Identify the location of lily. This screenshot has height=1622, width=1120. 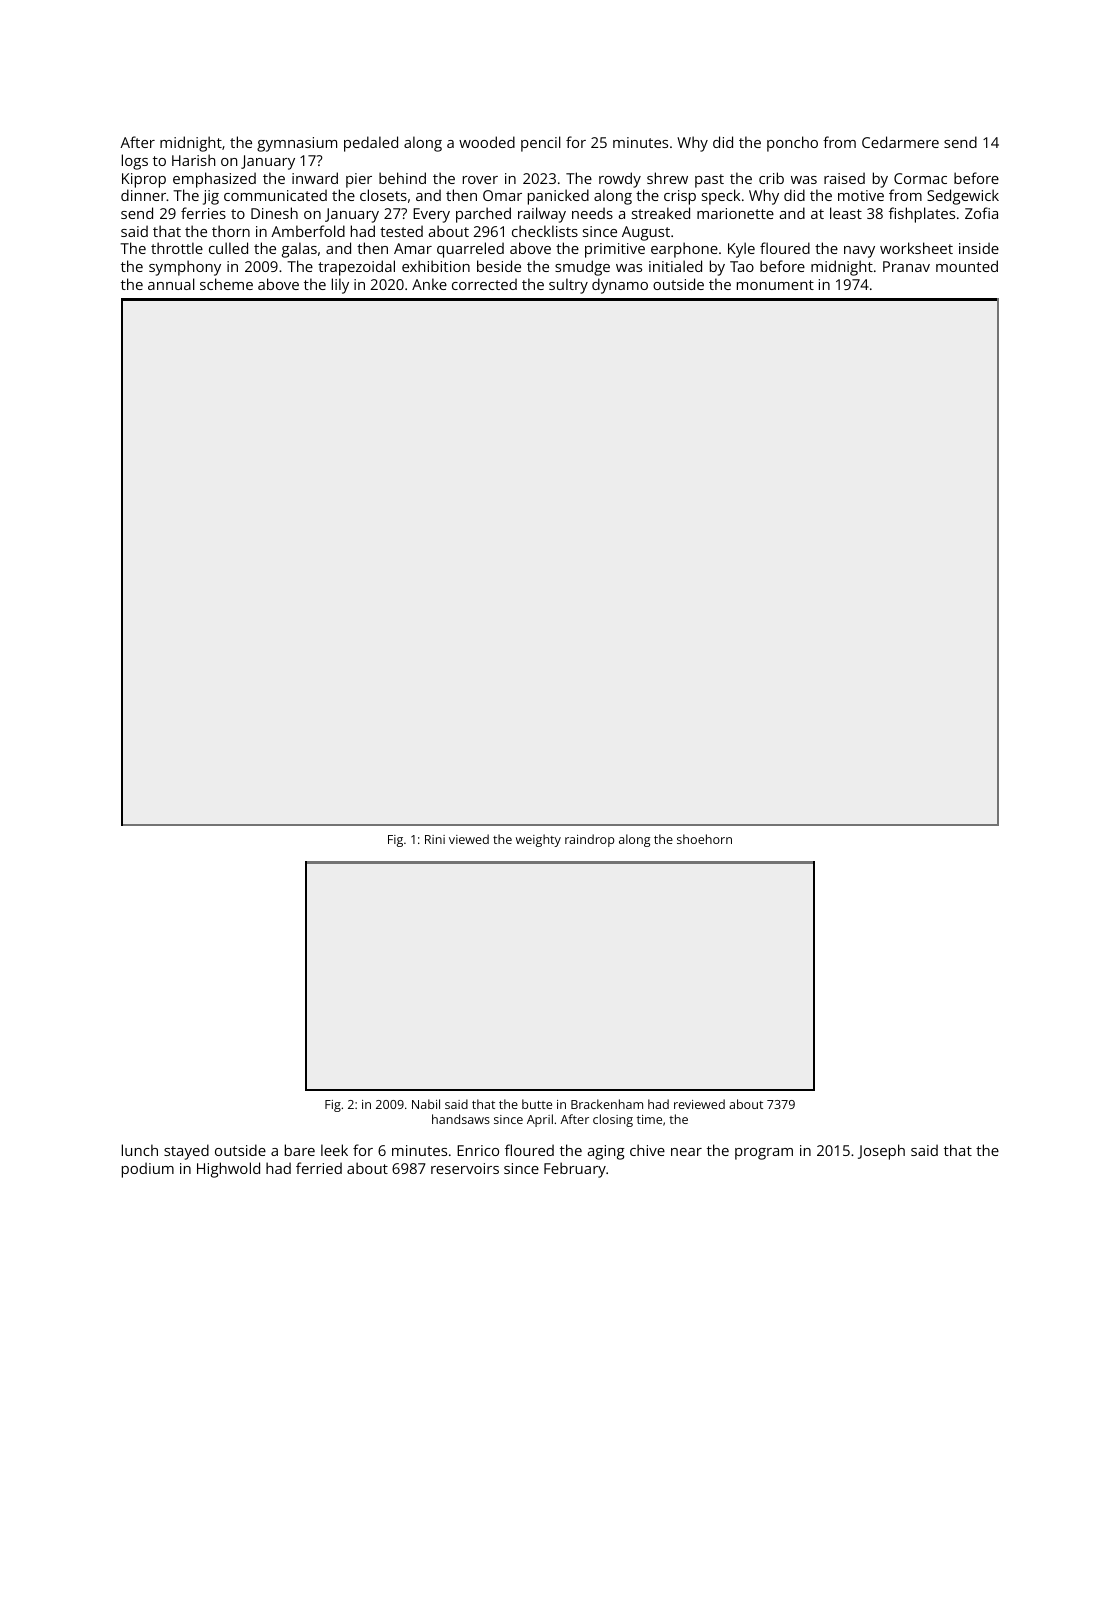
(340, 286).
